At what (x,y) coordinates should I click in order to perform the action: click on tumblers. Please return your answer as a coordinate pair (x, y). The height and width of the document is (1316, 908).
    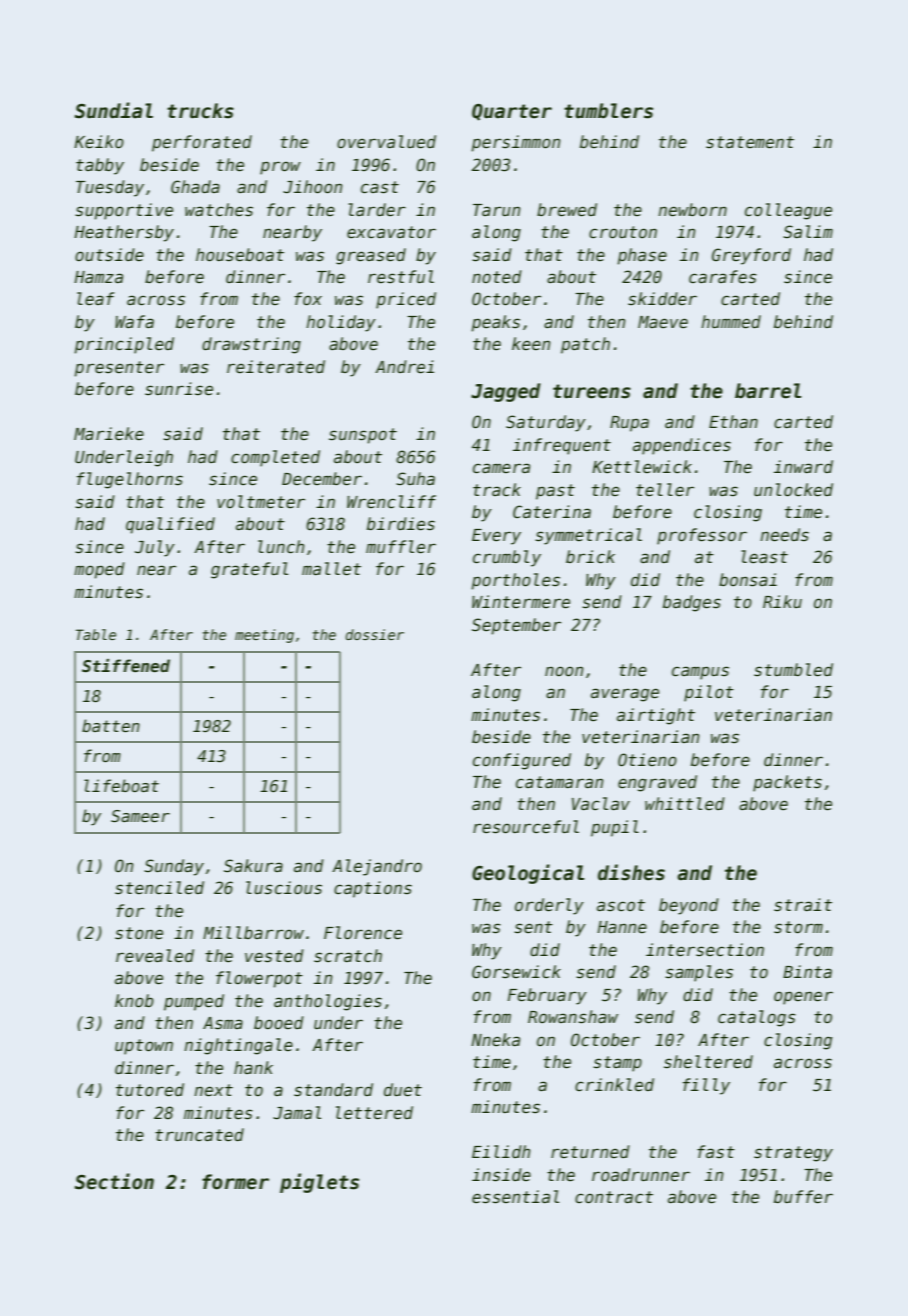
    Looking at the image, I should click on (608, 111).
